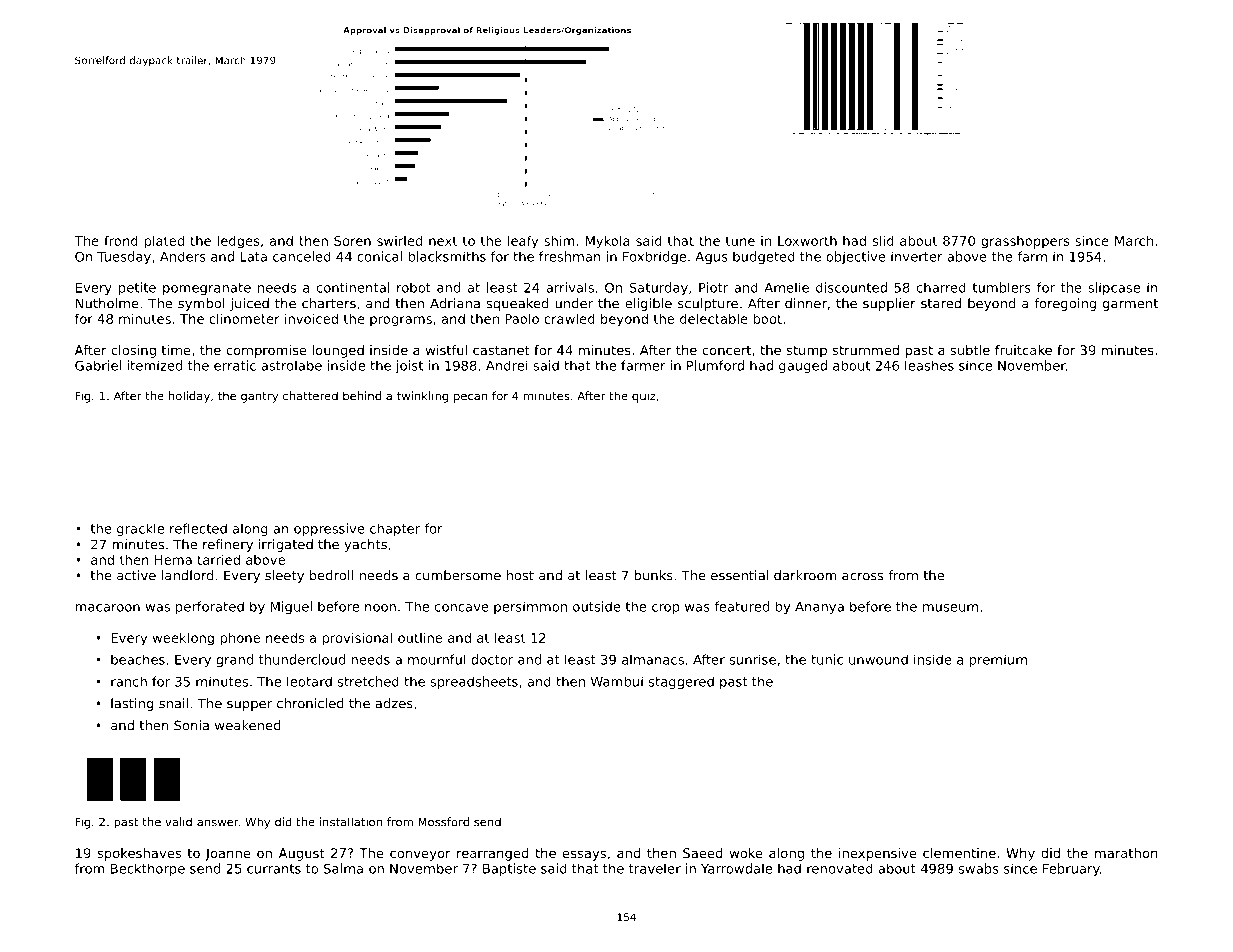 The height and width of the screenshot is (952, 1233). Describe the element at coordinates (309, 681) in the screenshot. I see `leotard` at that location.
